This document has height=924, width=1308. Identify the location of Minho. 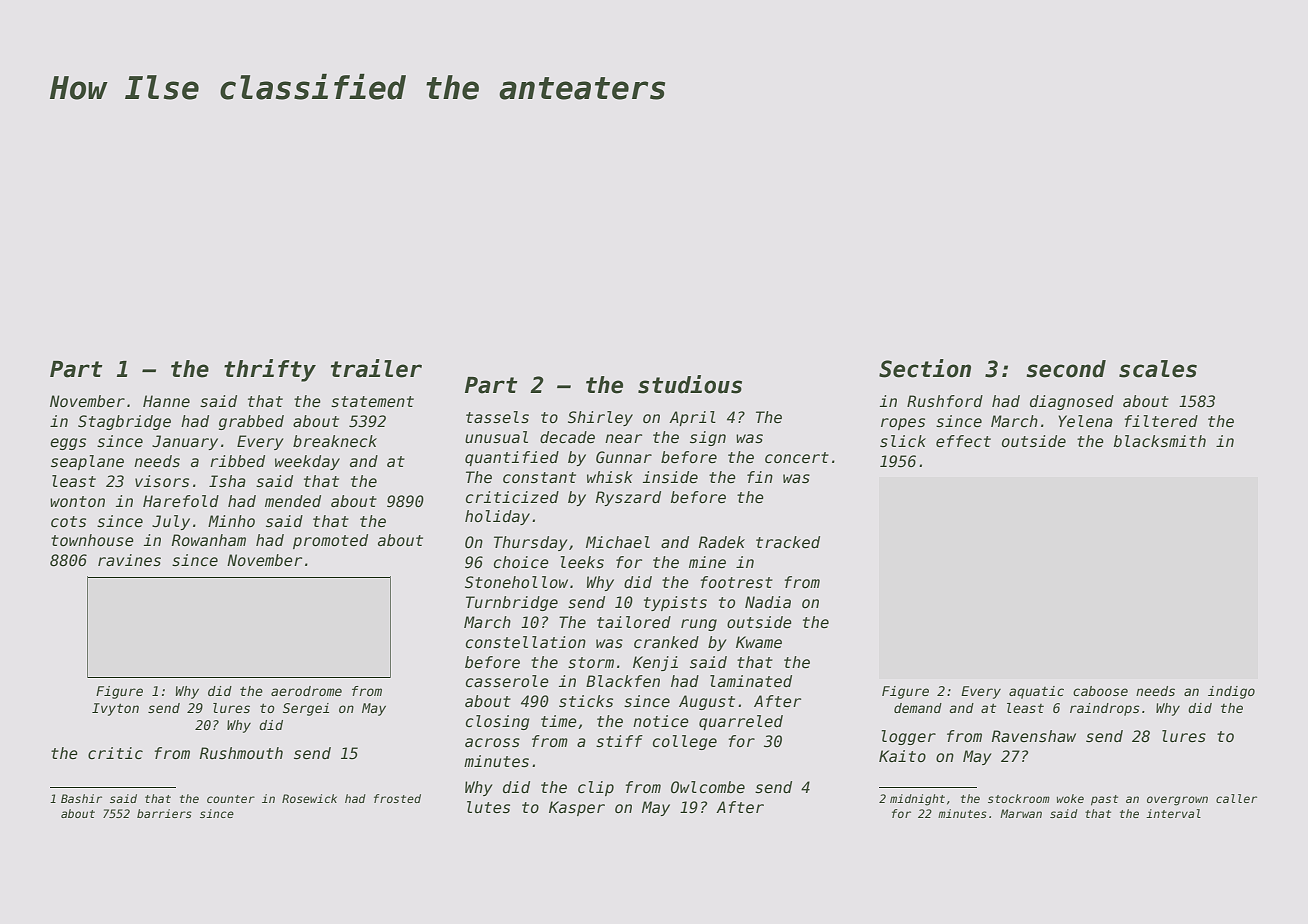
(231, 521).
